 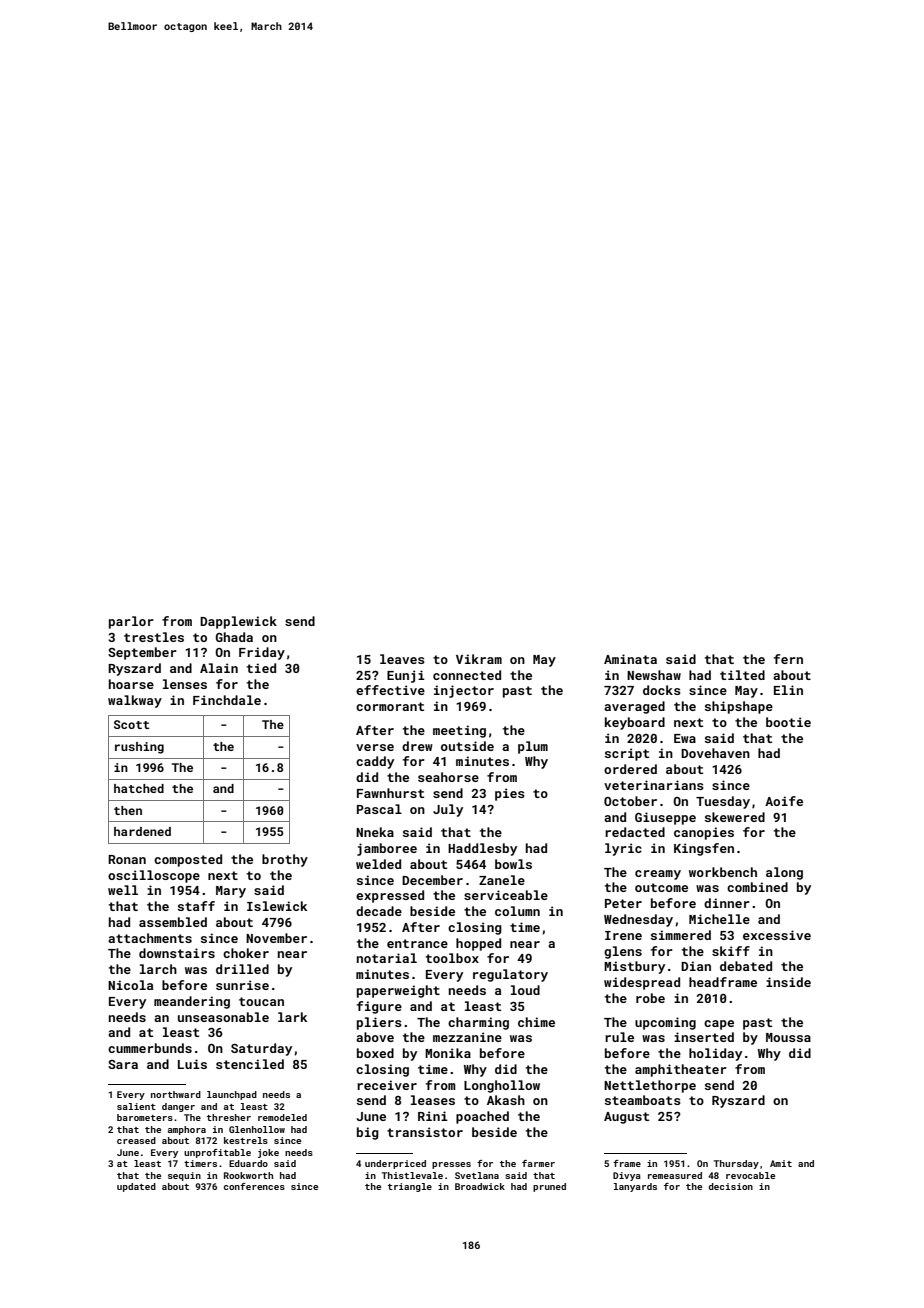 What do you see at coordinates (234, 637) in the screenshot?
I see `Ghada` at bounding box center [234, 637].
